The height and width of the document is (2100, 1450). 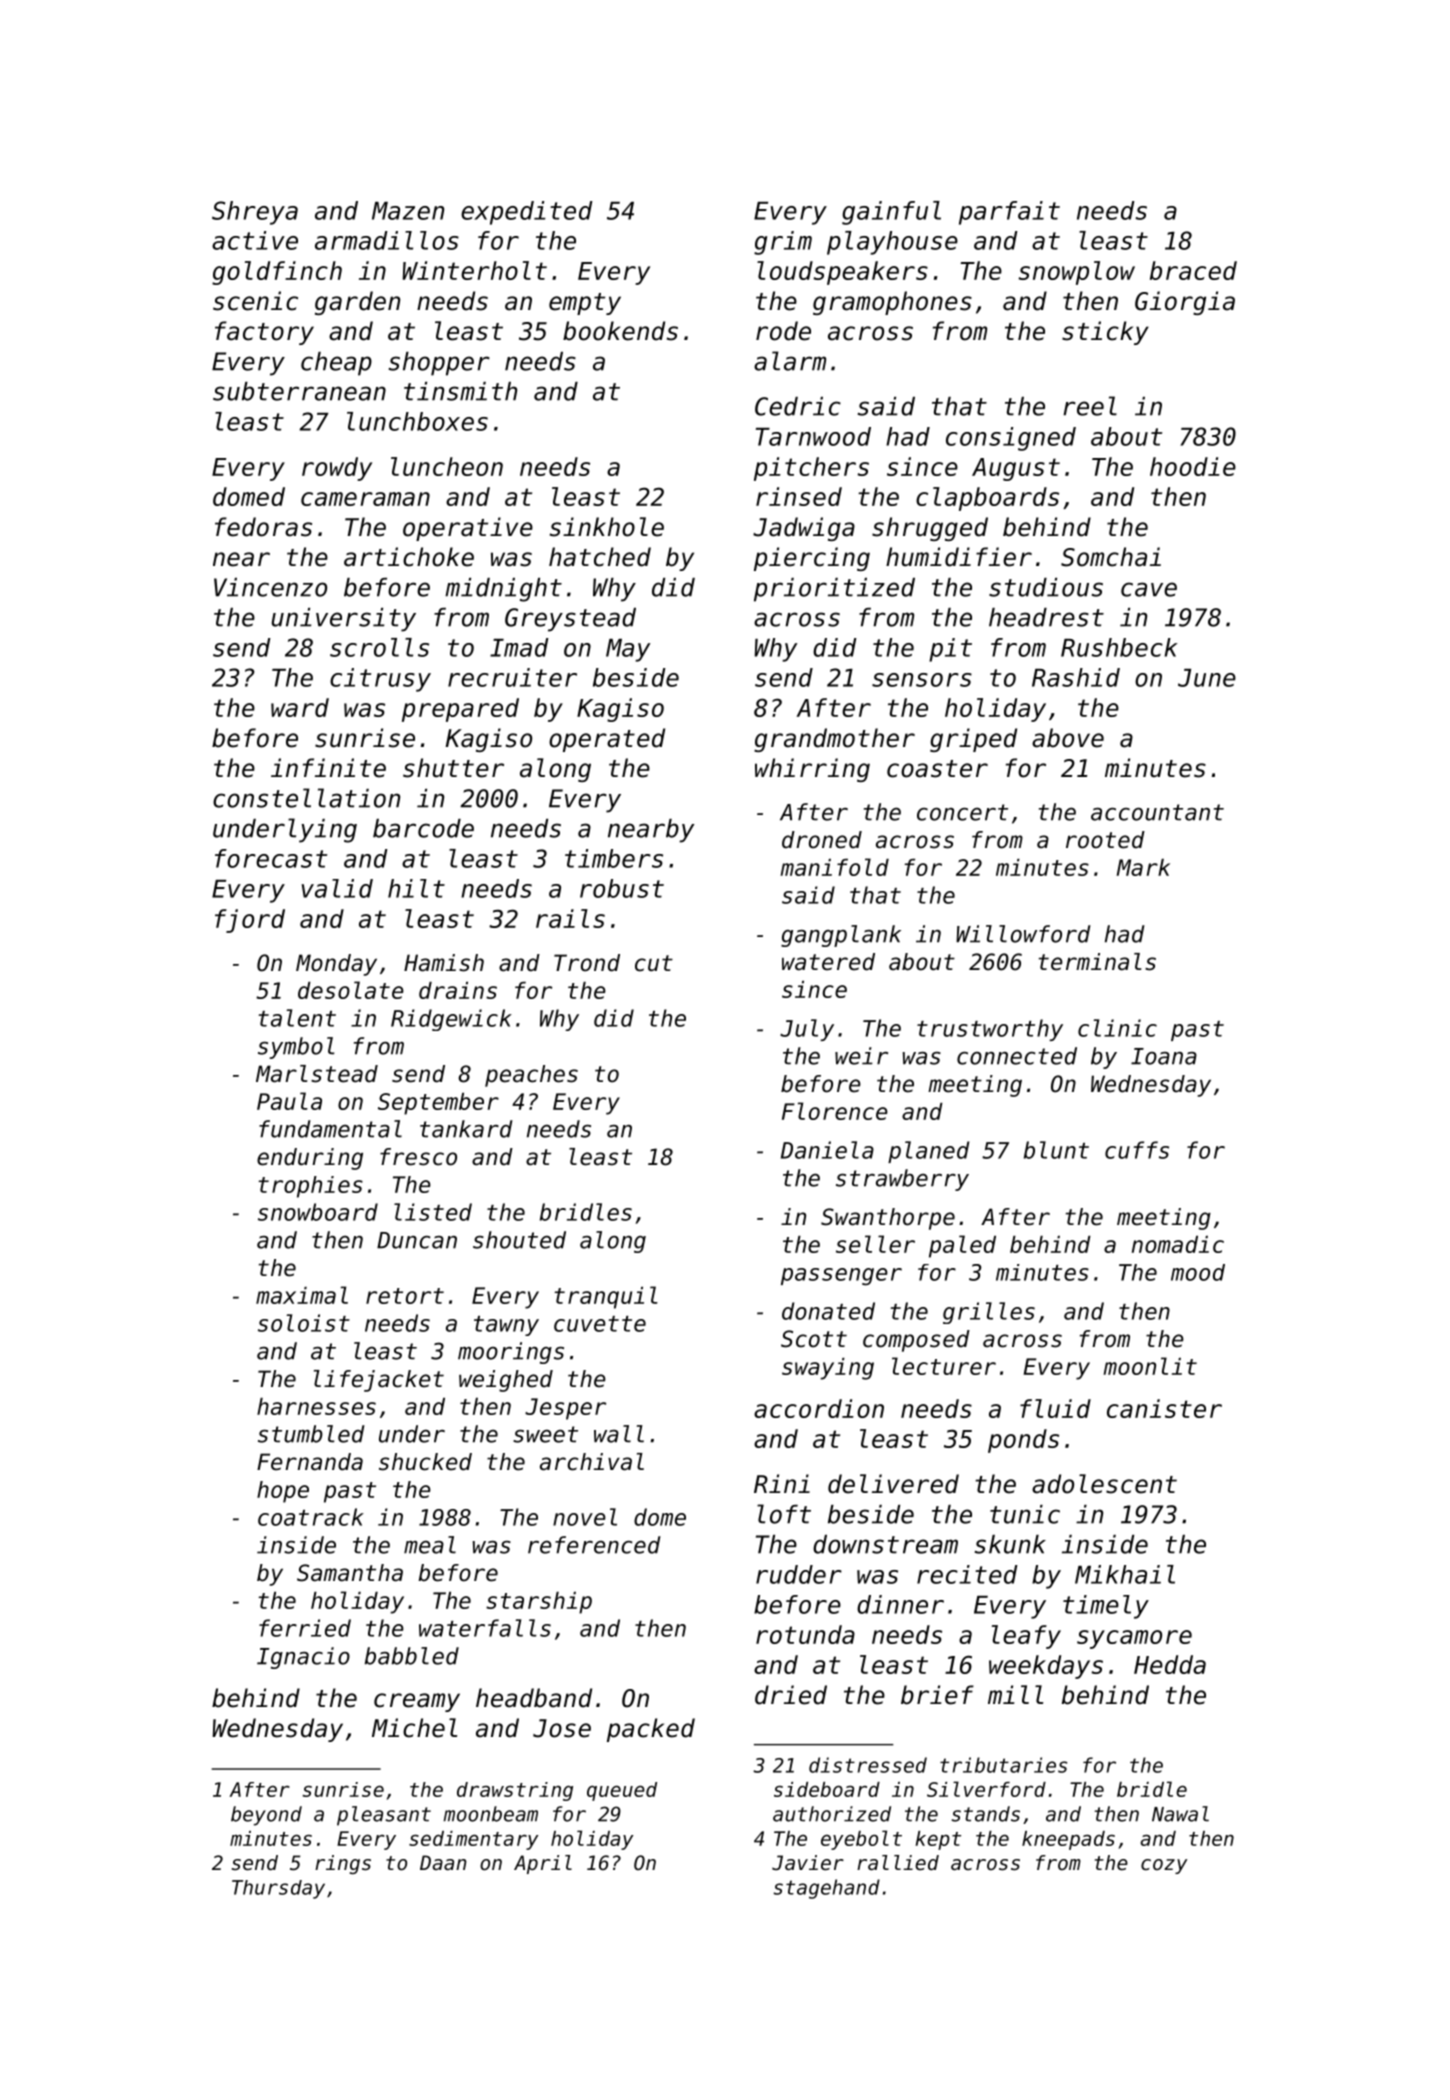 What do you see at coordinates (1009, 213) in the document?
I see `parfait` at bounding box center [1009, 213].
